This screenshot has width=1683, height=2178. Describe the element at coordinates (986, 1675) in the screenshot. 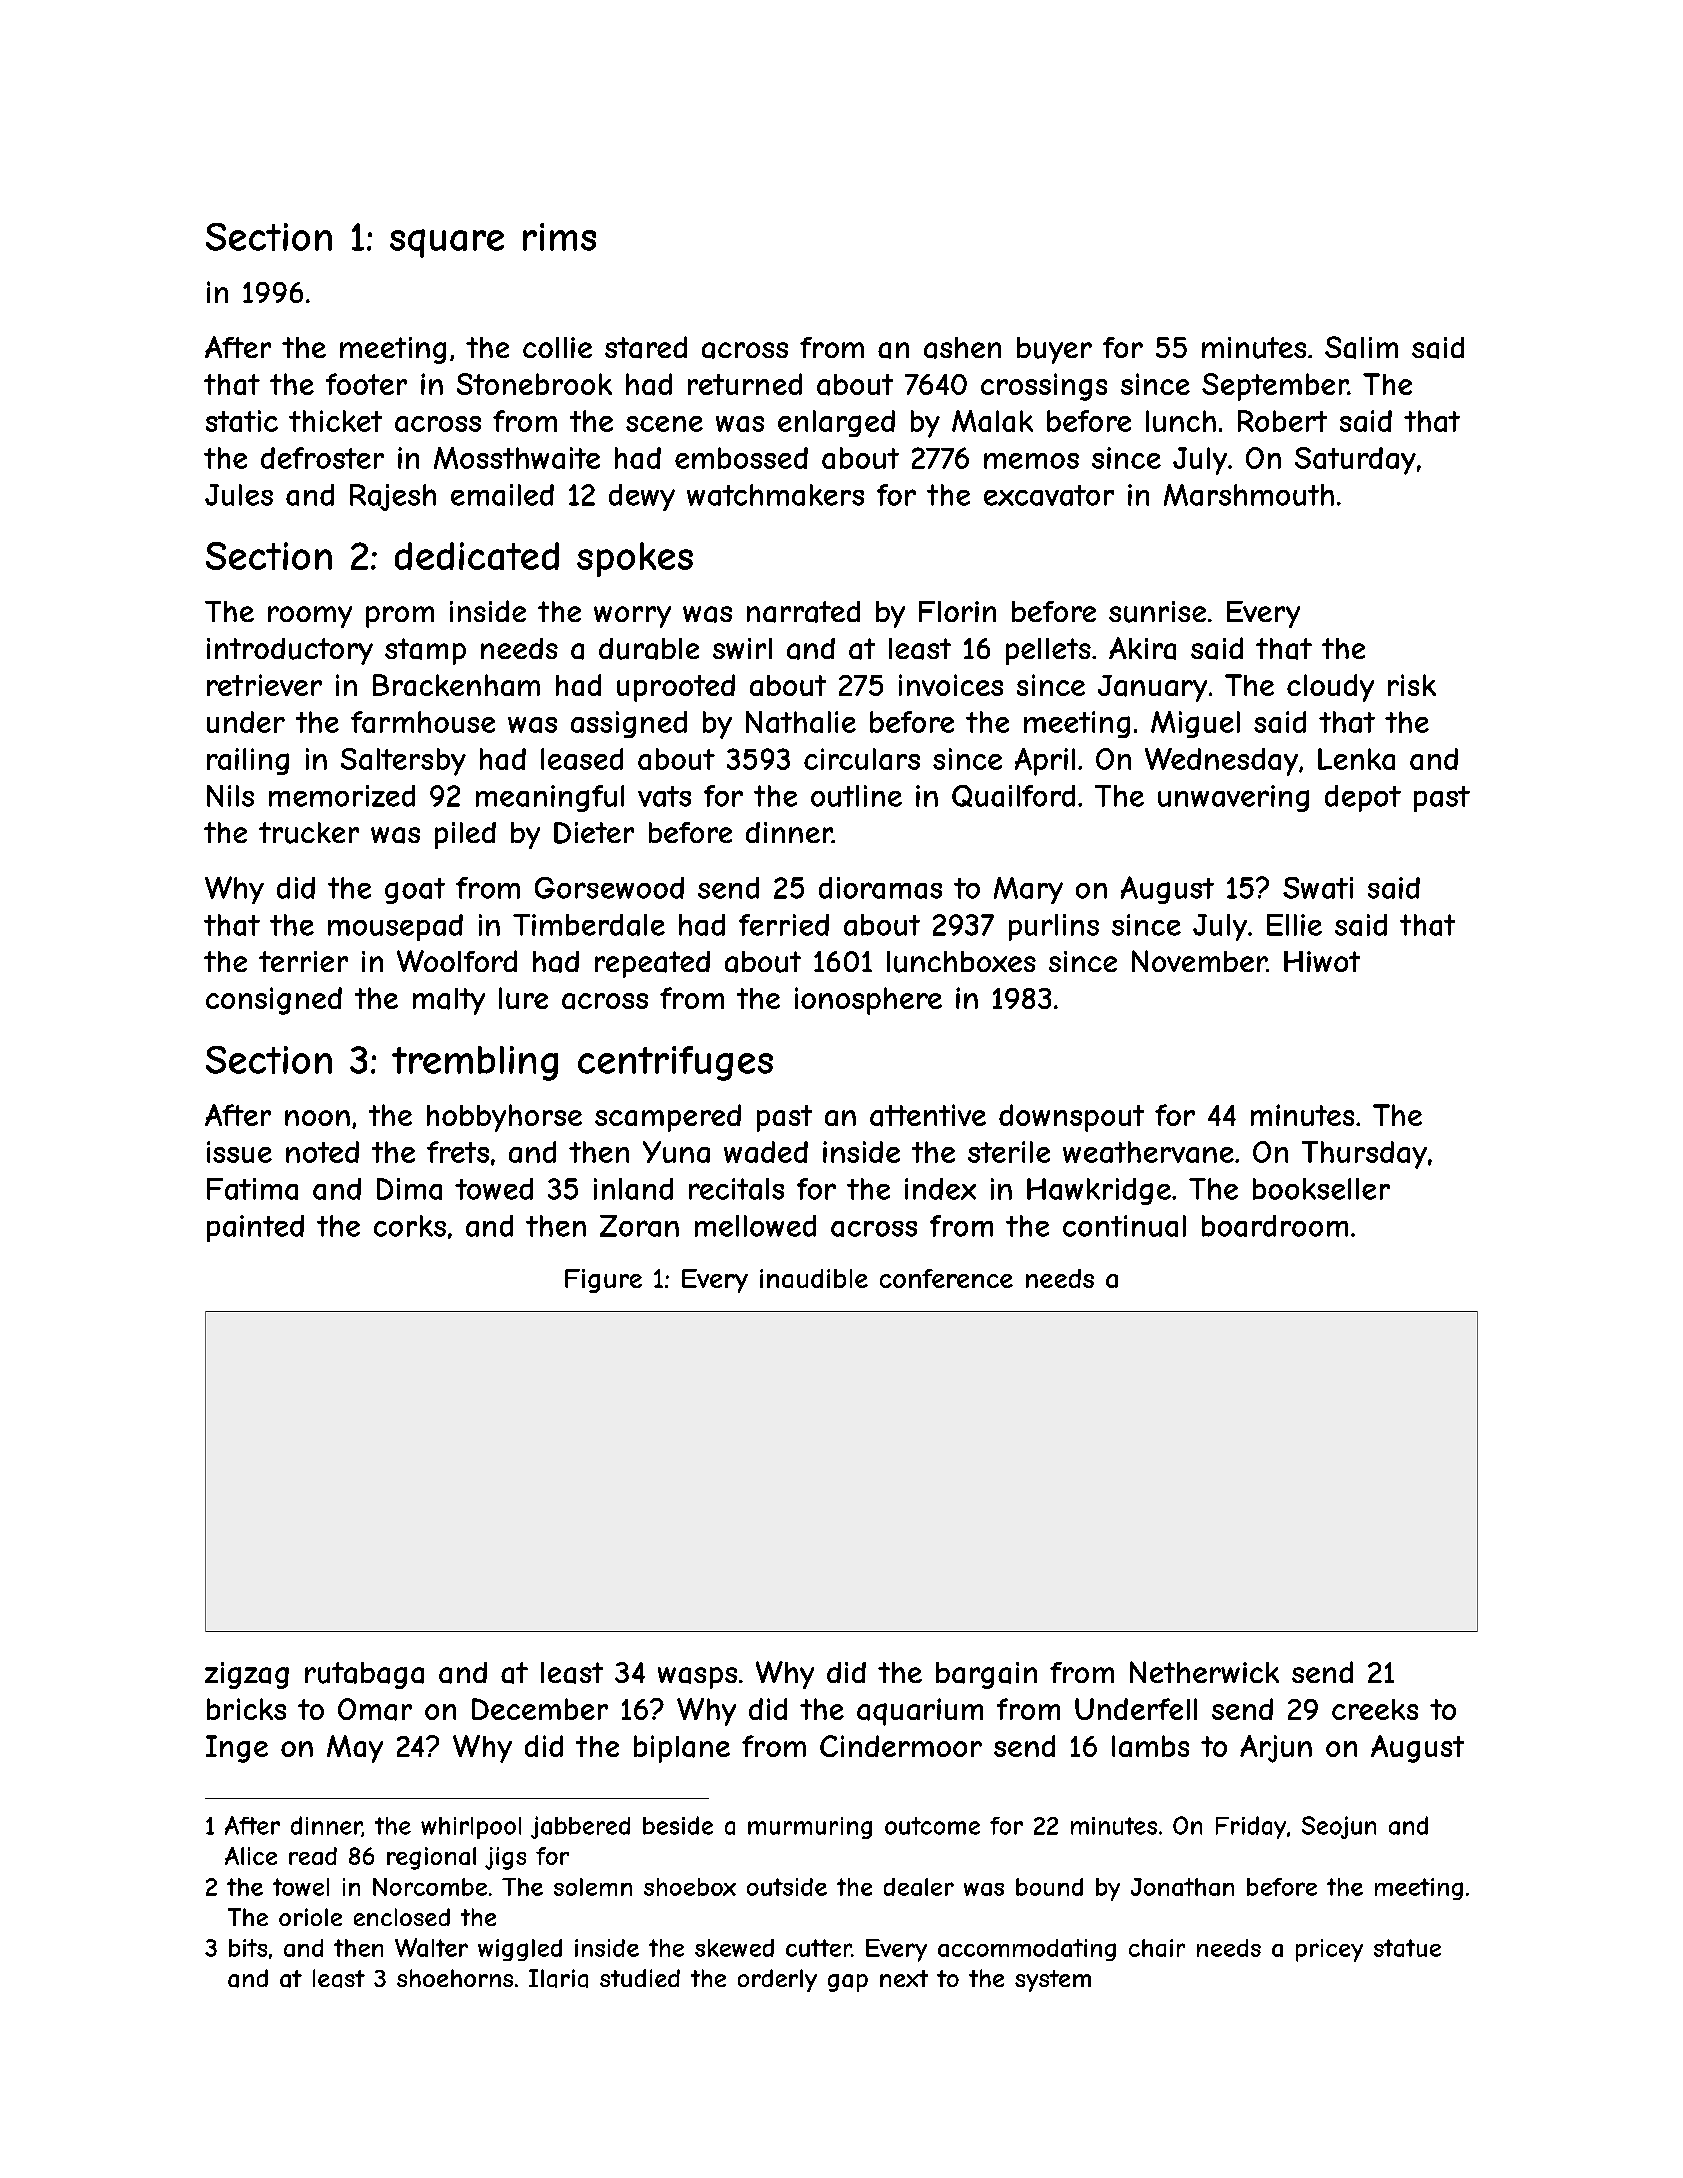

I see `bargain` at that location.
